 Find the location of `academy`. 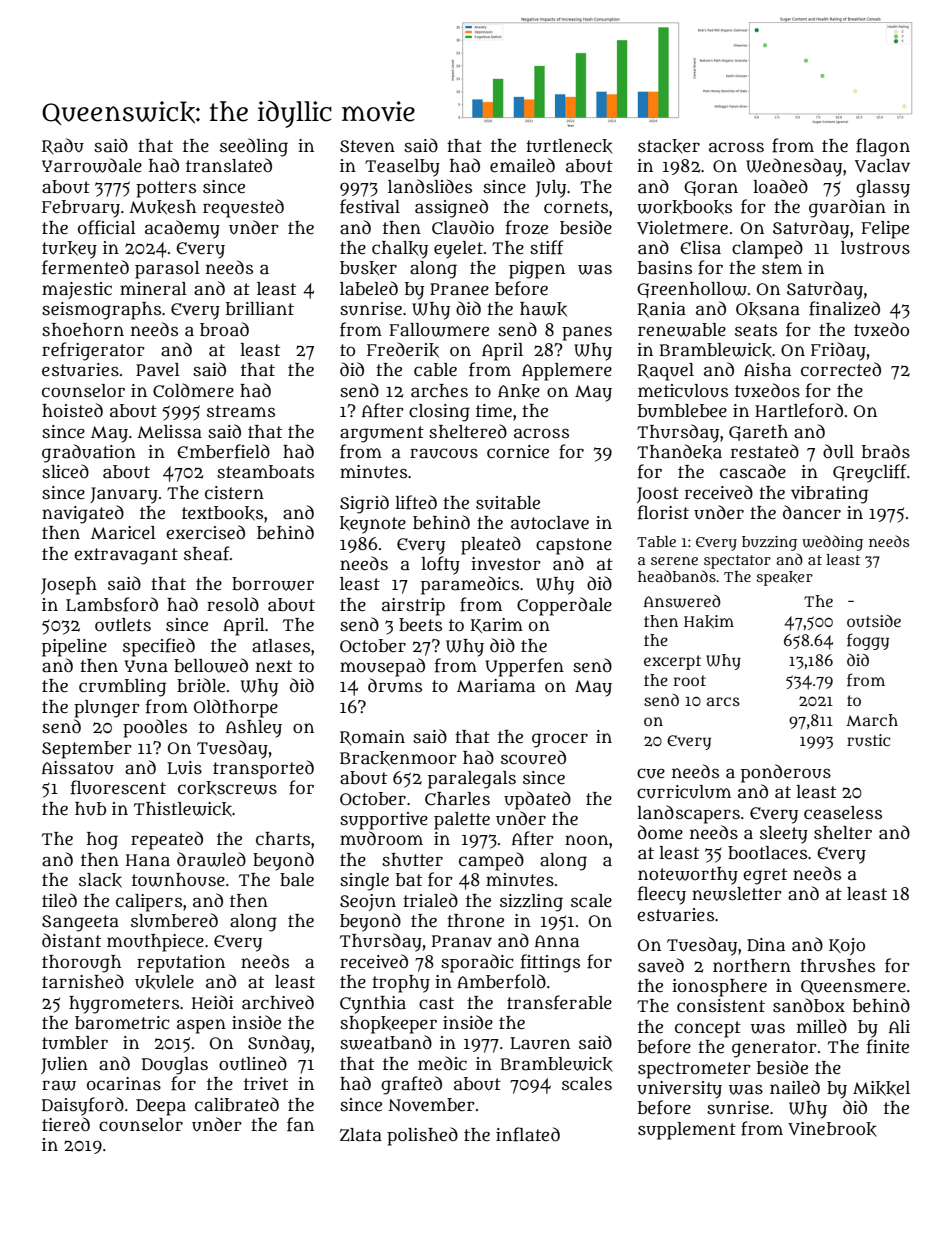

academy is located at coordinates (182, 229).
